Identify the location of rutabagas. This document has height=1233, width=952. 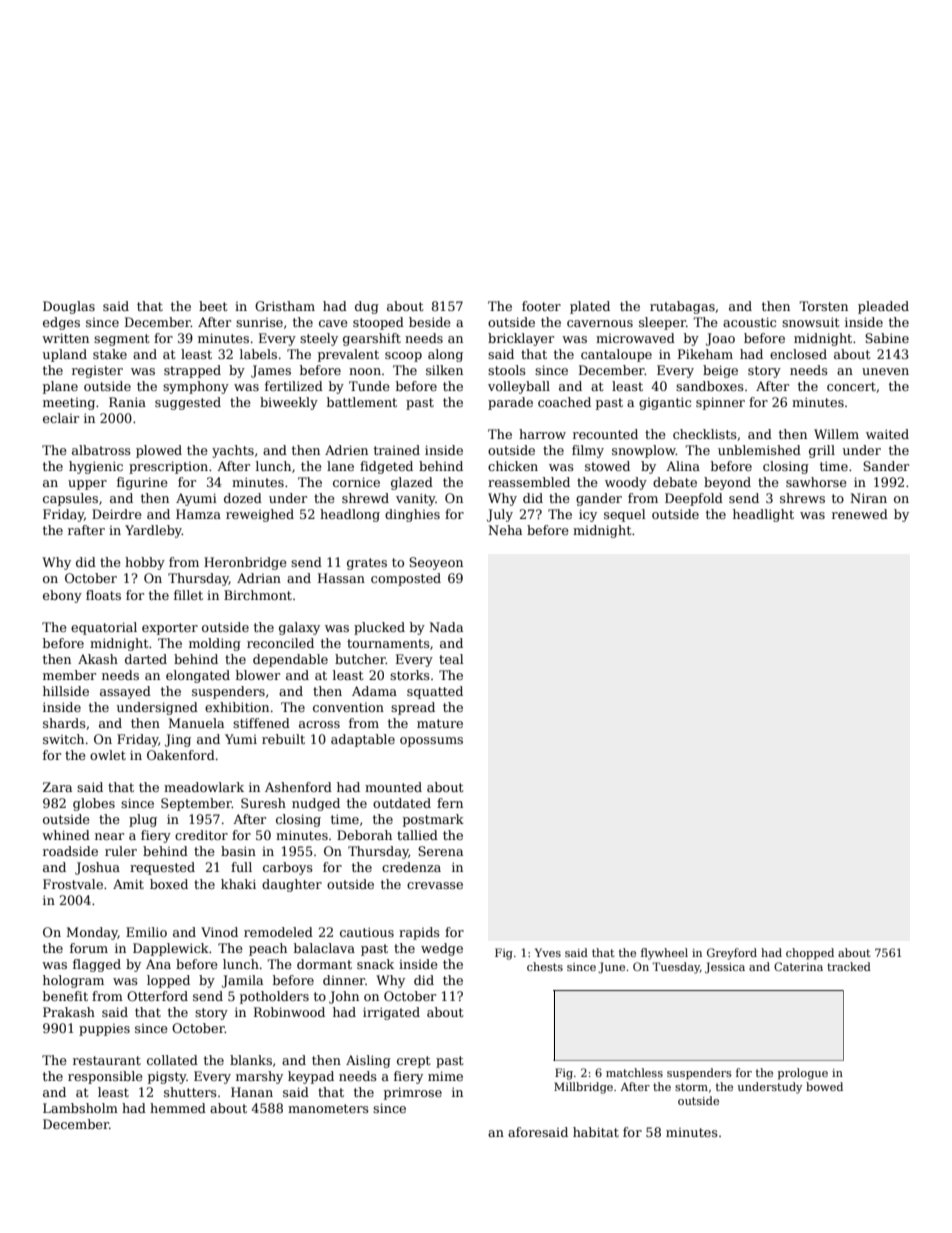
(682, 307).
